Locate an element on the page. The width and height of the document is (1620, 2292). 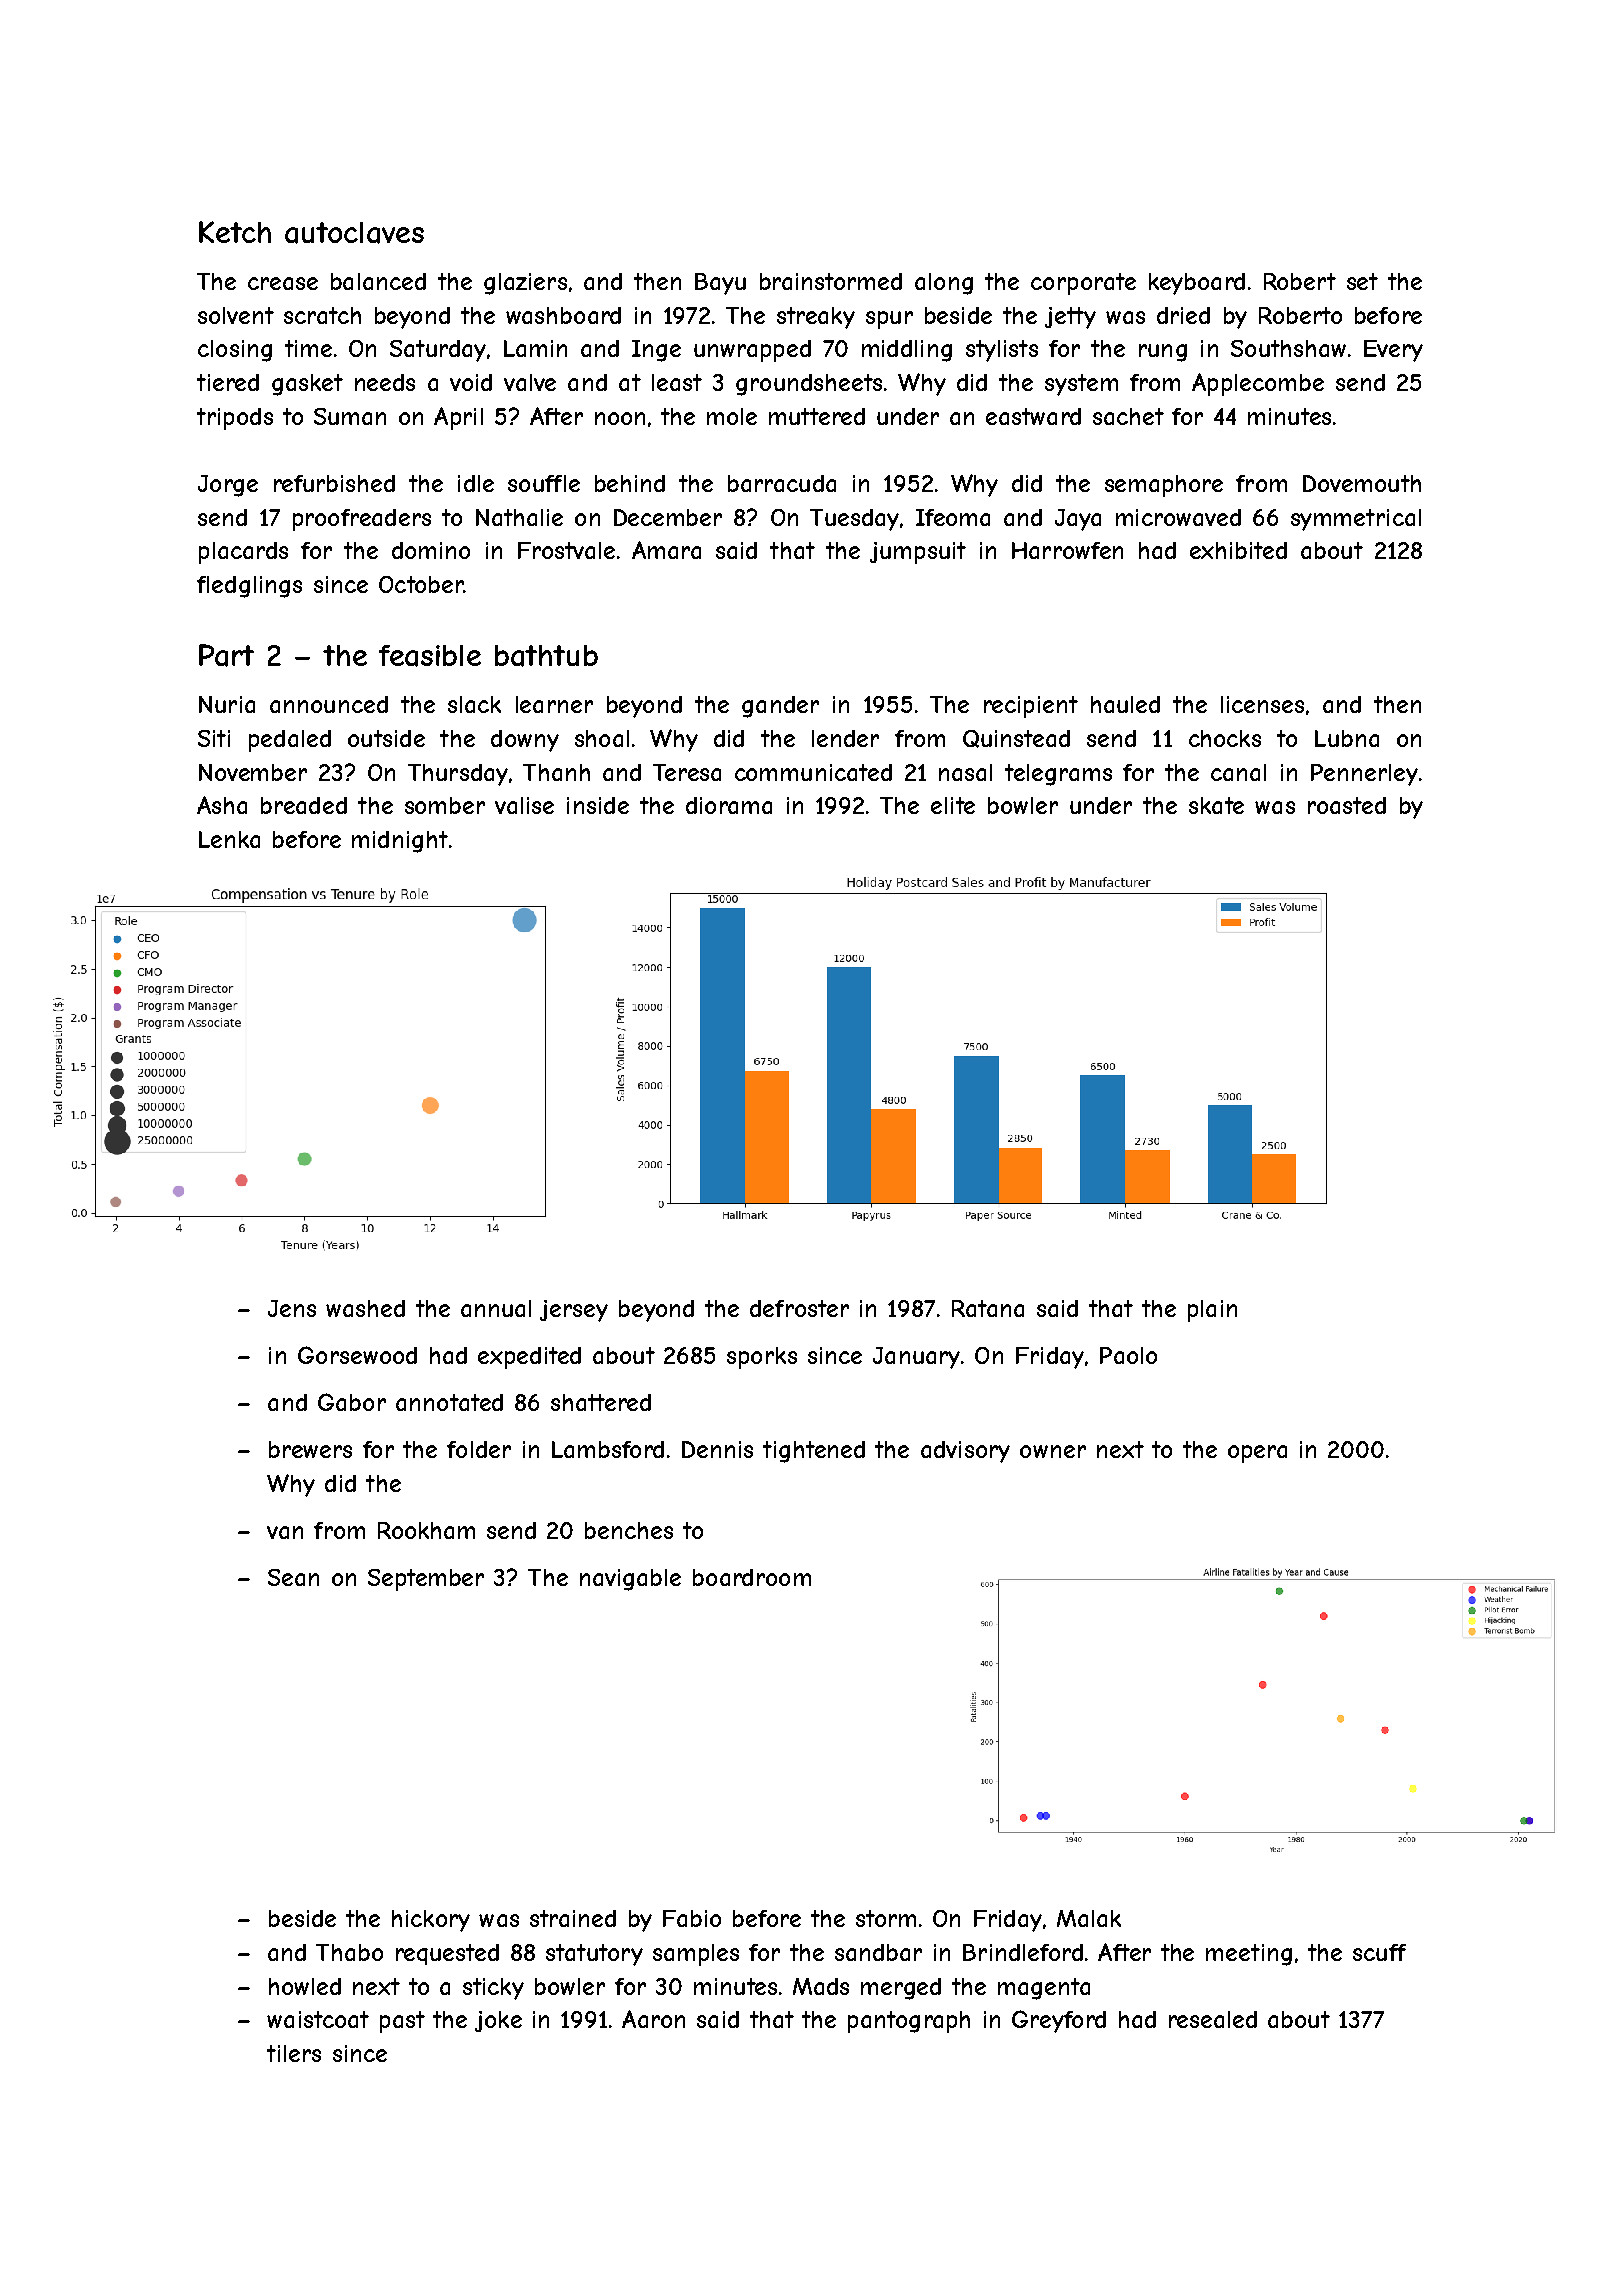
recipient is located at coordinates (1031, 707).
